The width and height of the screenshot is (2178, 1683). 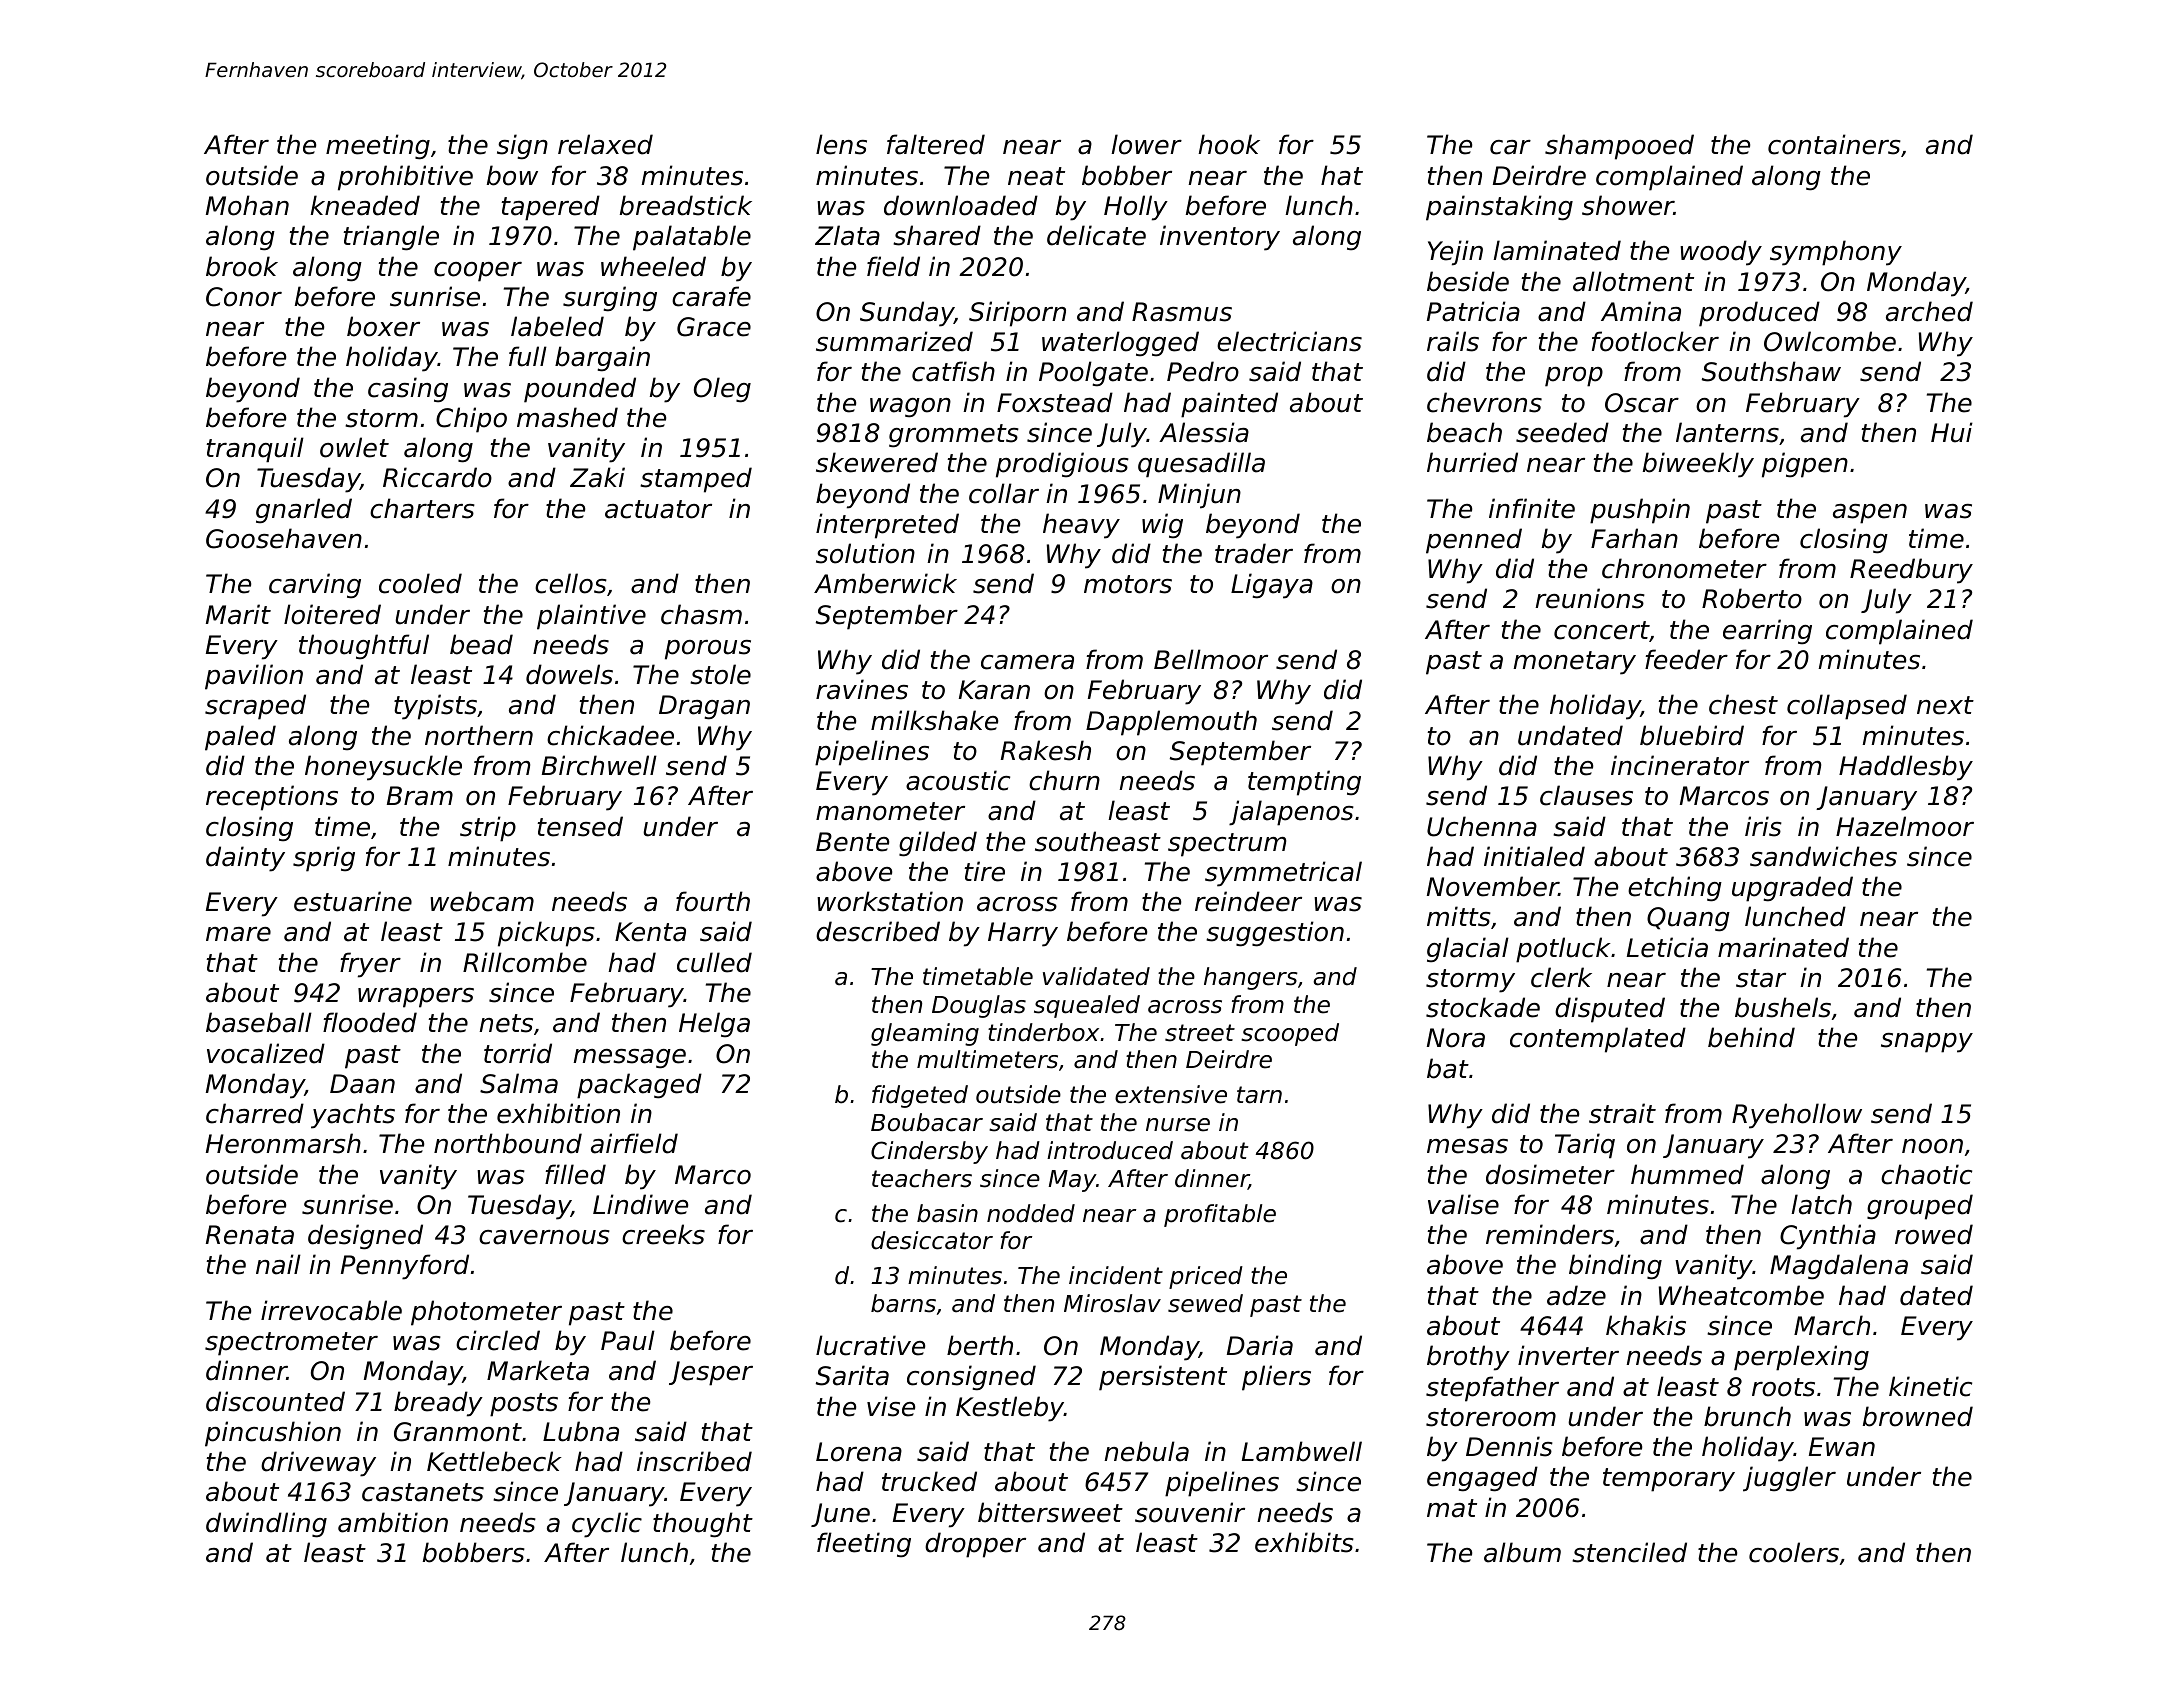 What do you see at coordinates (1952, 432) in the screenshot?
I see `Hui` at bounding box center [1952, 432].
